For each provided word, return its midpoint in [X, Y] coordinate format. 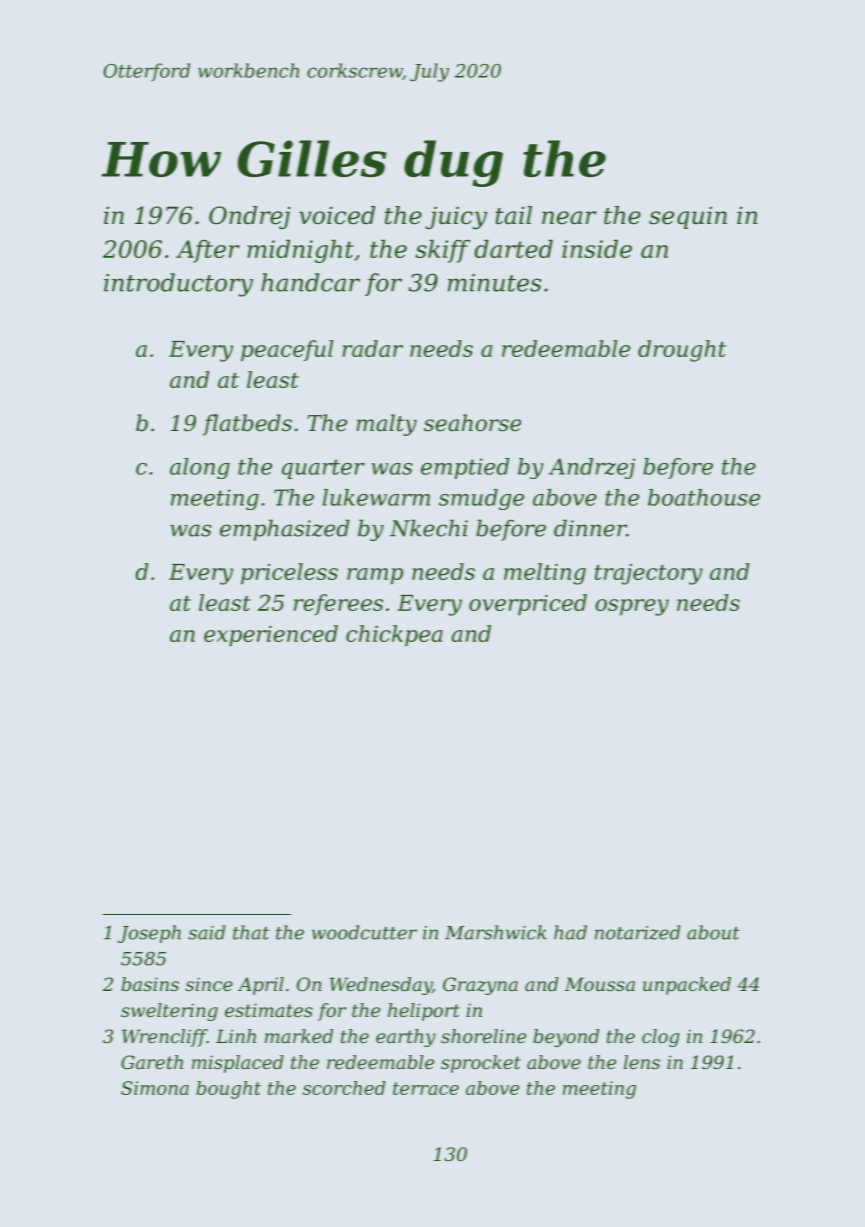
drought [682, 351]
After [208, 251]
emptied [465, 468]
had [570, 932]
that [251, 932]
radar [372, 348]
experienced [271, 636]
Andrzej [592, 468]
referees [338, 604]
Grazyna [480, 986]
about [713, 932]
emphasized [284, 530]
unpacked [687, 986]
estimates [269, 1010]
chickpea [394, 636]
